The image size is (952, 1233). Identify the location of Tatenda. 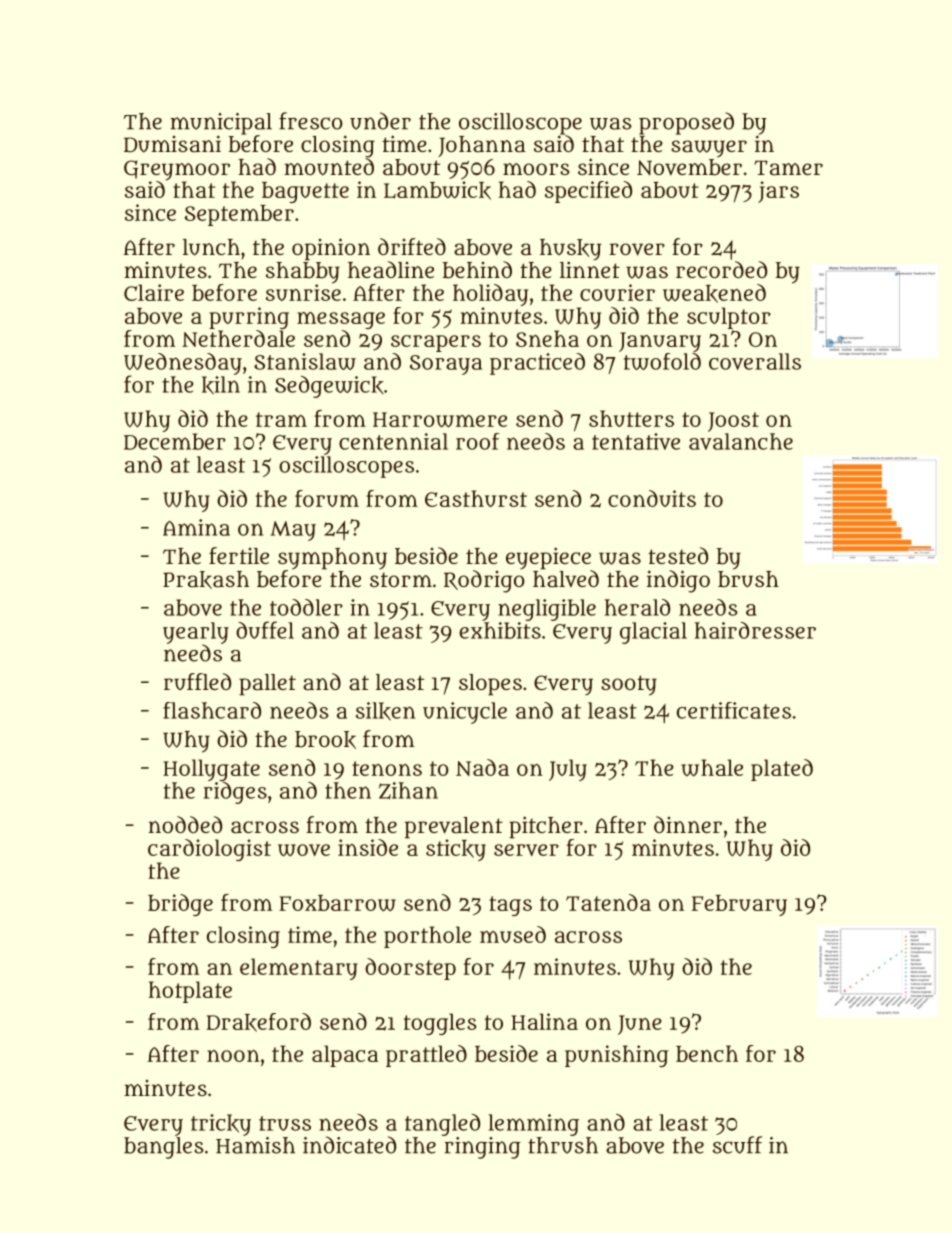
(608, 902).
